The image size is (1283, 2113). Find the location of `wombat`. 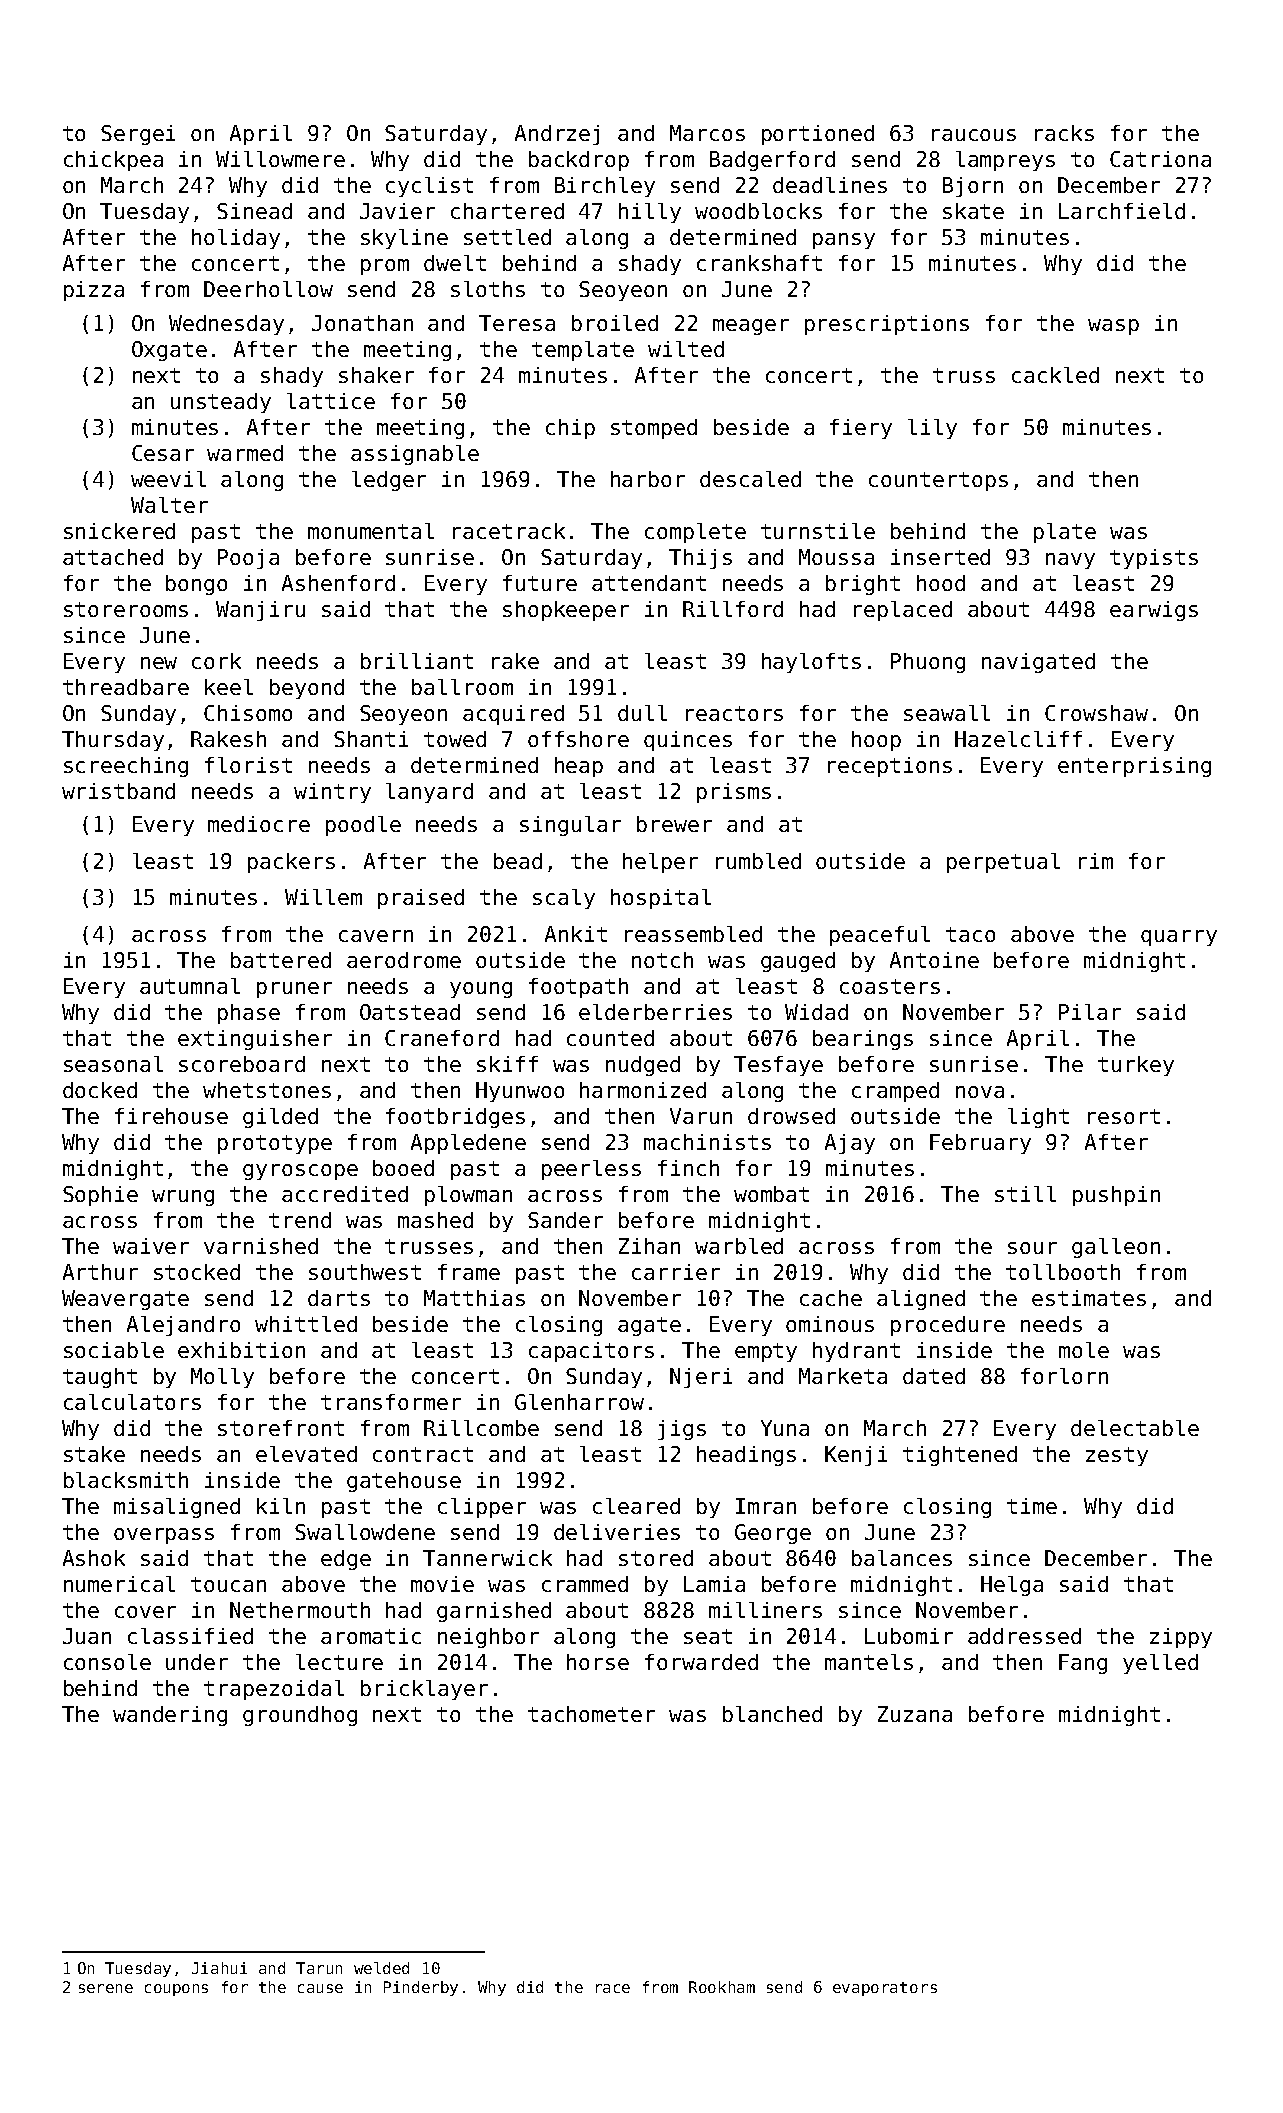

wombat is located at coordinates (771, 1194).
